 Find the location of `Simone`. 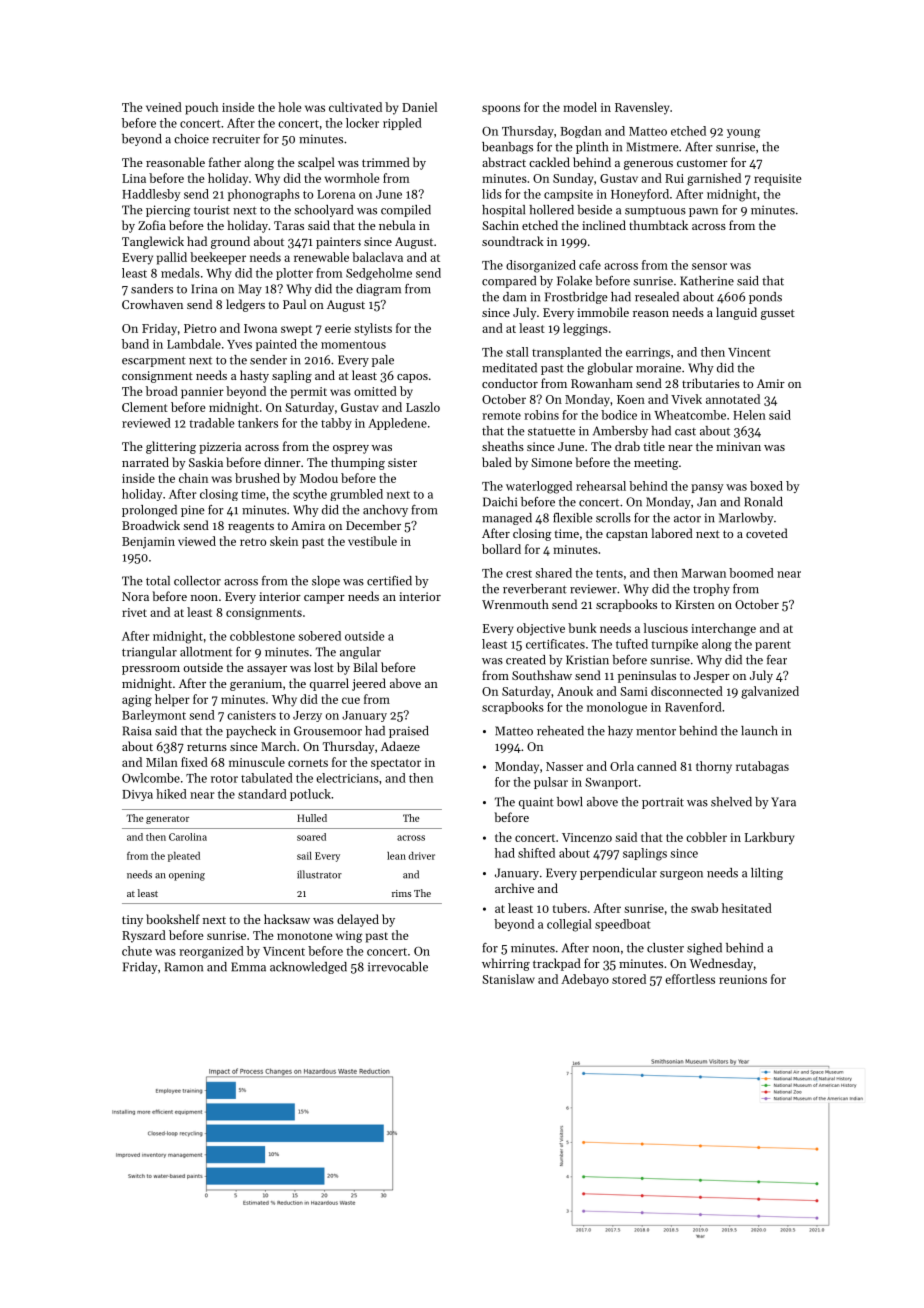

Simone is located at coordinates (551, 462).
